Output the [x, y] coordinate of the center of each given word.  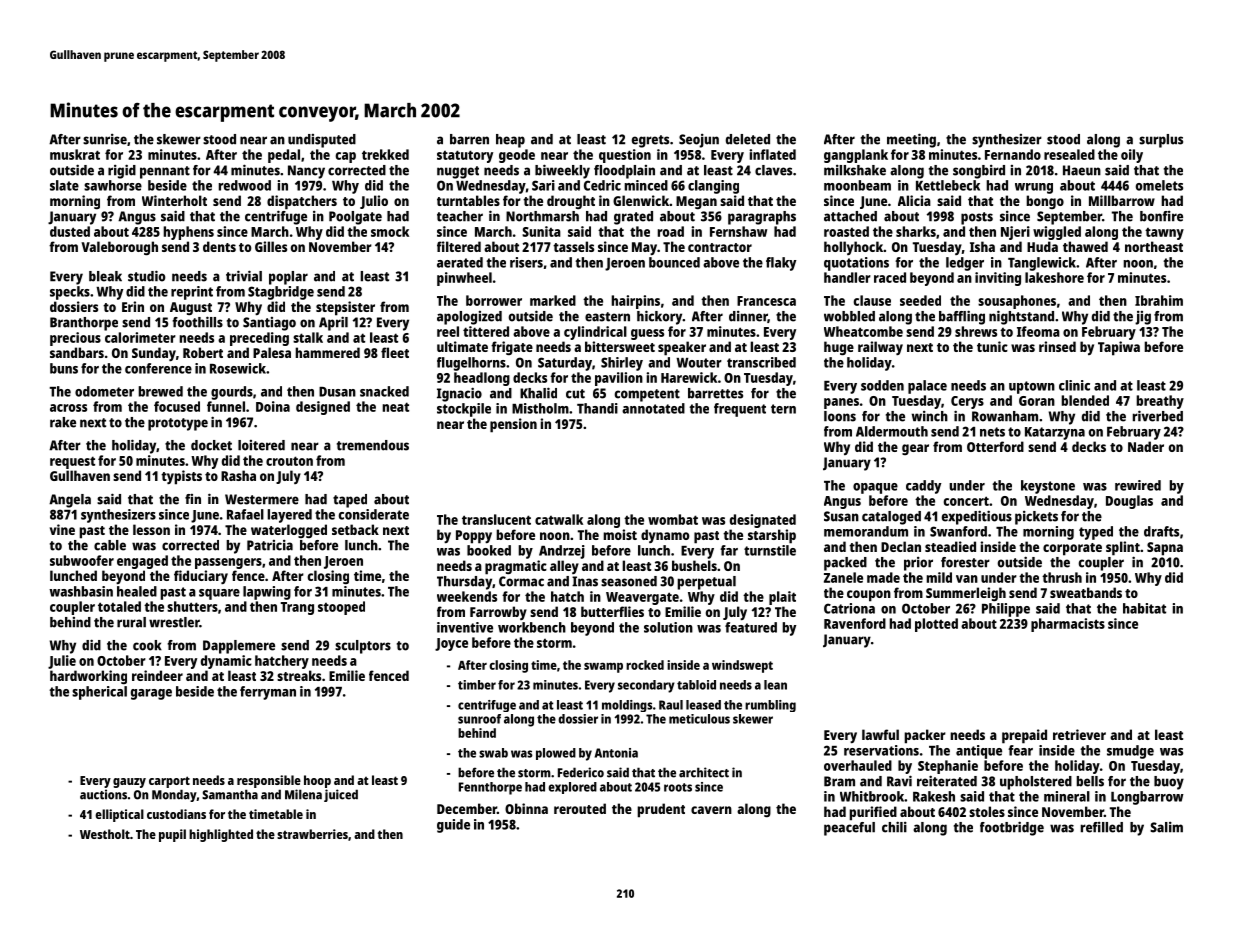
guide [453, 826]
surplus [1161, 141]
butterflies [612, 611]
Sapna [1165, 549]
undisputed [322, 141]
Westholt [105, 834]
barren [469, 139]
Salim [1166, 827]
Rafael [245, 514]
